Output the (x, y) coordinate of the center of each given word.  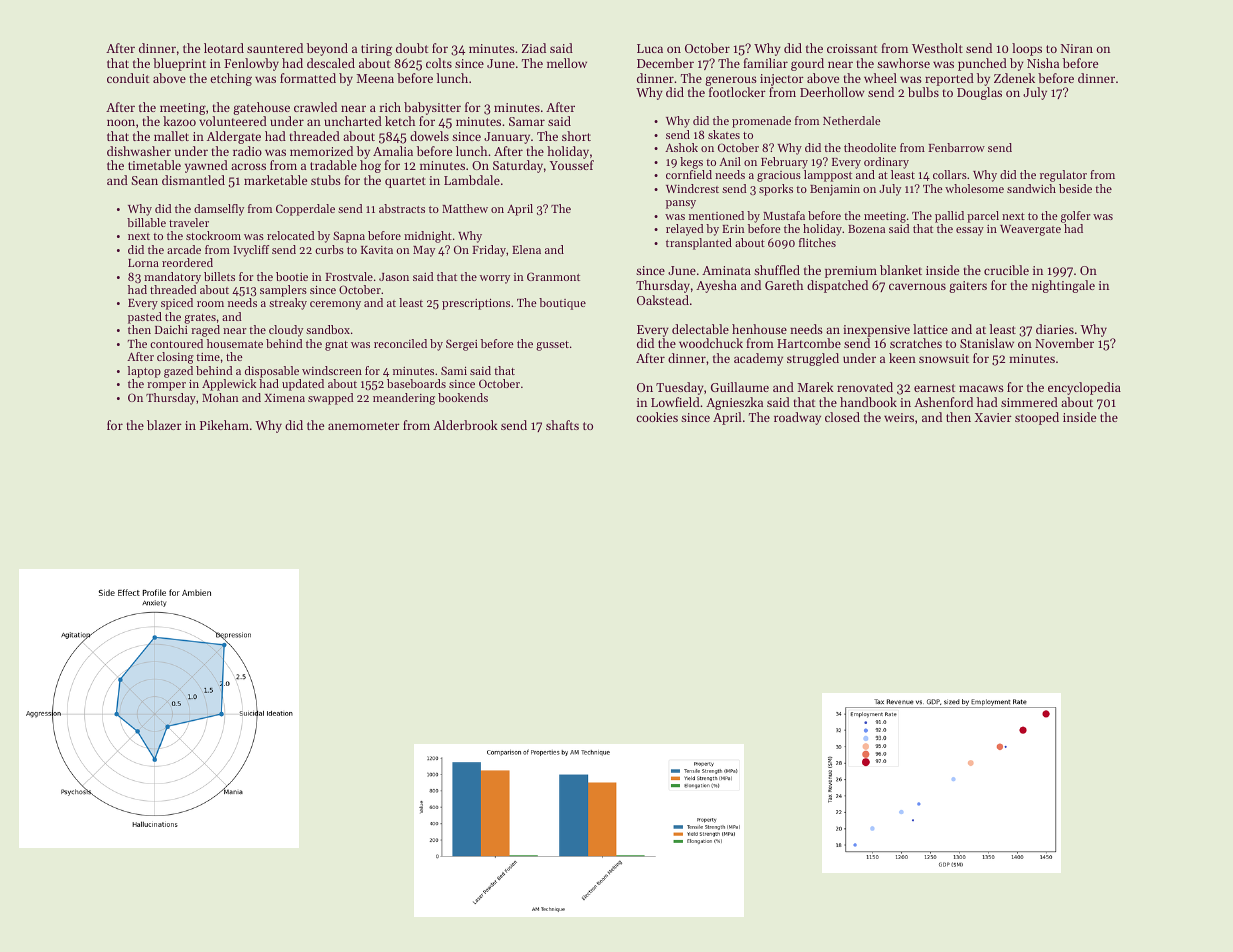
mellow (567, 63)
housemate (235, 343)
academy (758, 359)
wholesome (974, 188)
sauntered (275, 48)
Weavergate (1030, 230)
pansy (681, 204)
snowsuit (944, 358)
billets (219, 276)
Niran (1077, 48)
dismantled (193, 180)
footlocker (737, 92)
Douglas (979, 93)
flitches (817, 242)
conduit (128, 78)
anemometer (364, 426)
